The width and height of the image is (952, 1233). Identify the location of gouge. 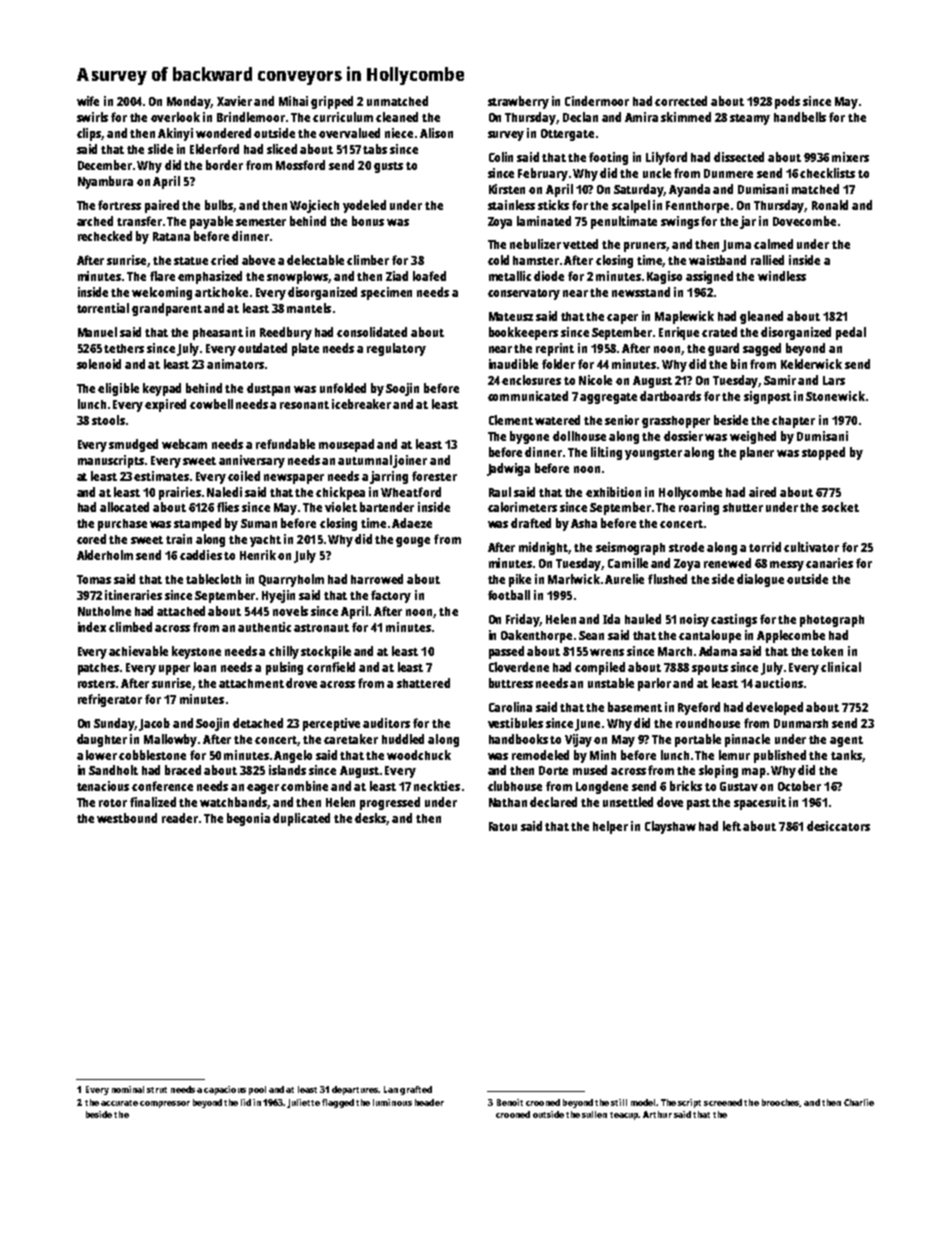
(413, 542).
